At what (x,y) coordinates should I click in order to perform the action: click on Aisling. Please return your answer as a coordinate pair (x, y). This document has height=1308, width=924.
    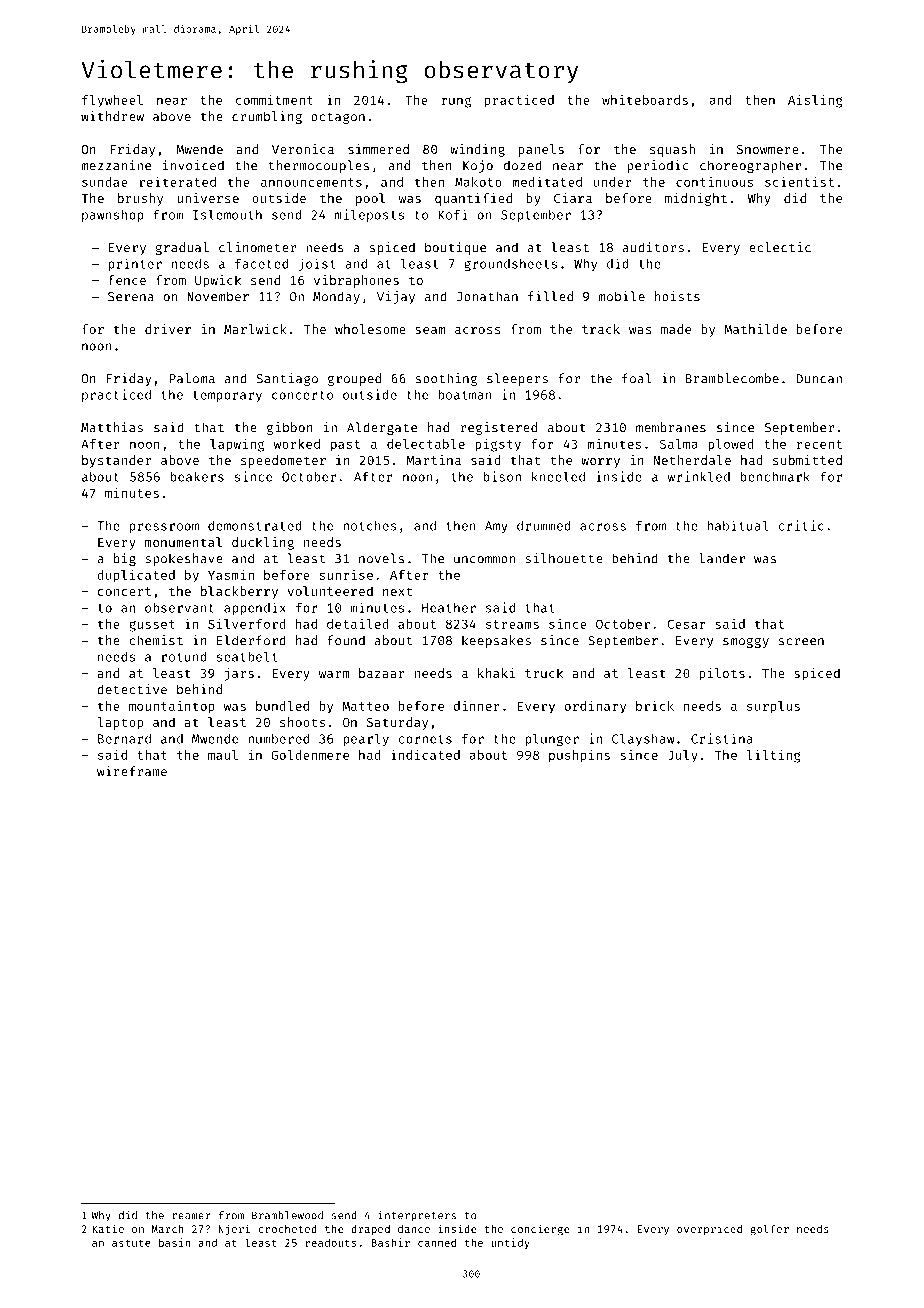
    Looking at the image, I should click on (815, 101).
